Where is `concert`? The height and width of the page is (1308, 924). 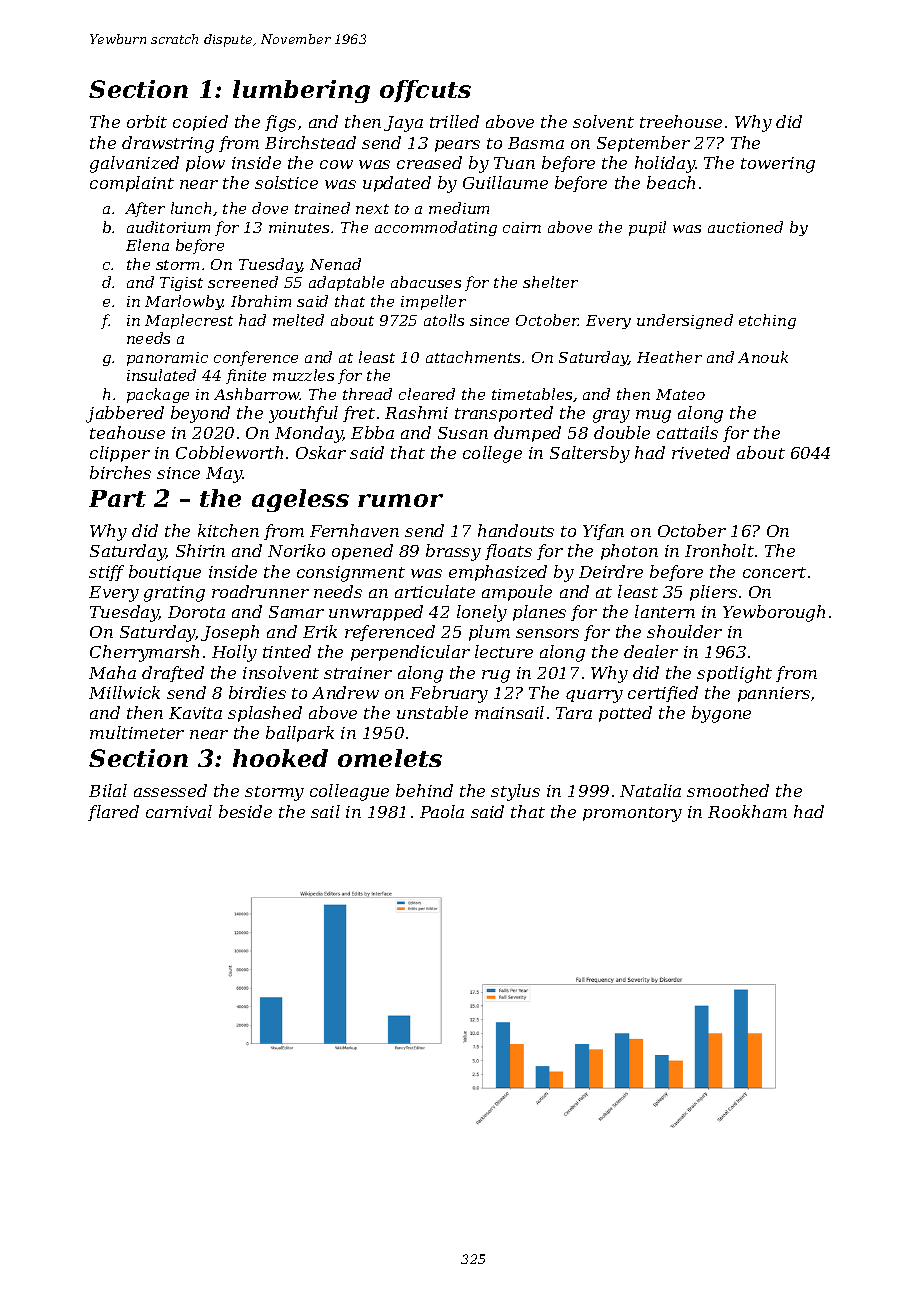 concert is located at coordinates (774, 572).
